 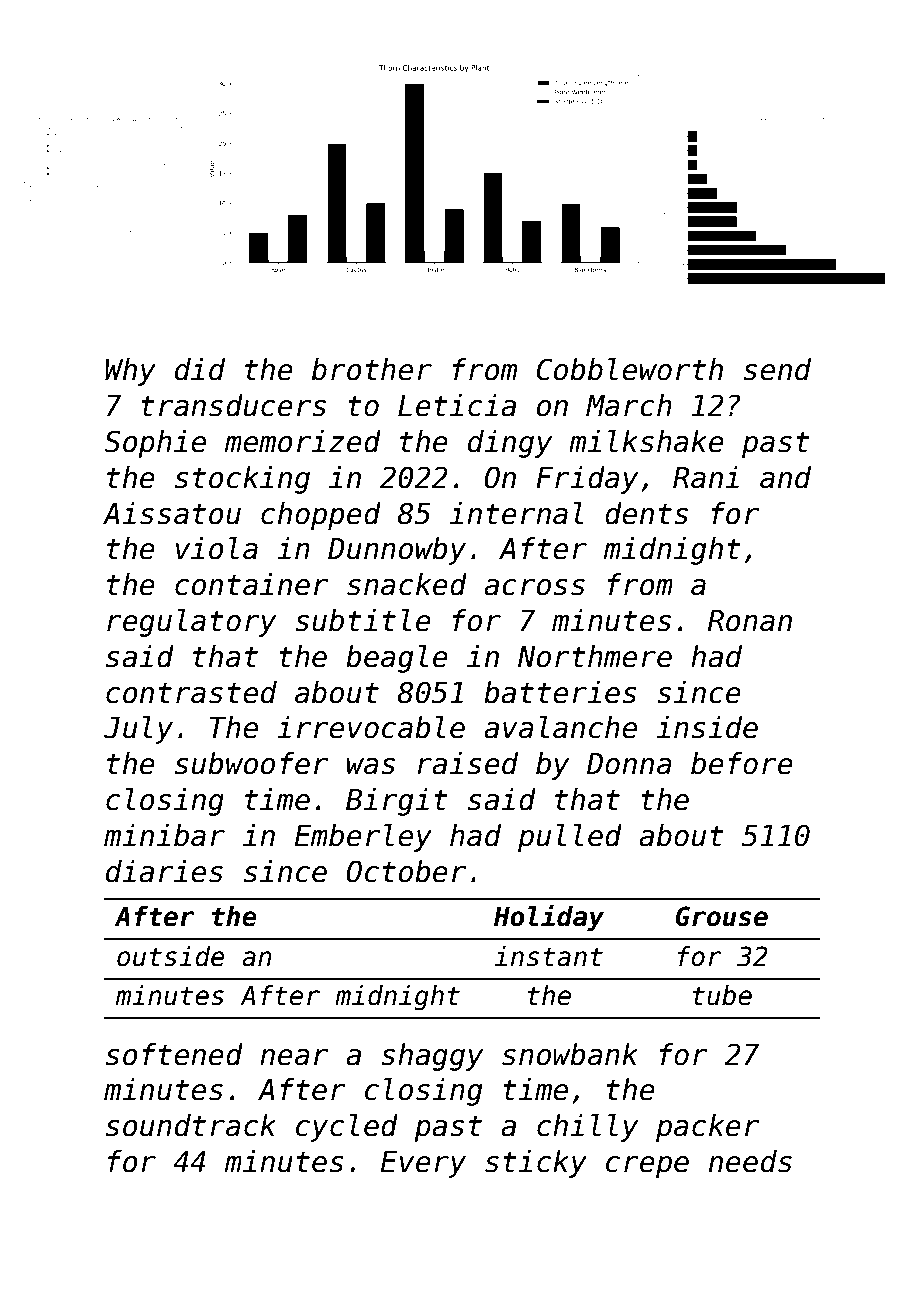 I want to click on did, so click(x=200, y=369).
